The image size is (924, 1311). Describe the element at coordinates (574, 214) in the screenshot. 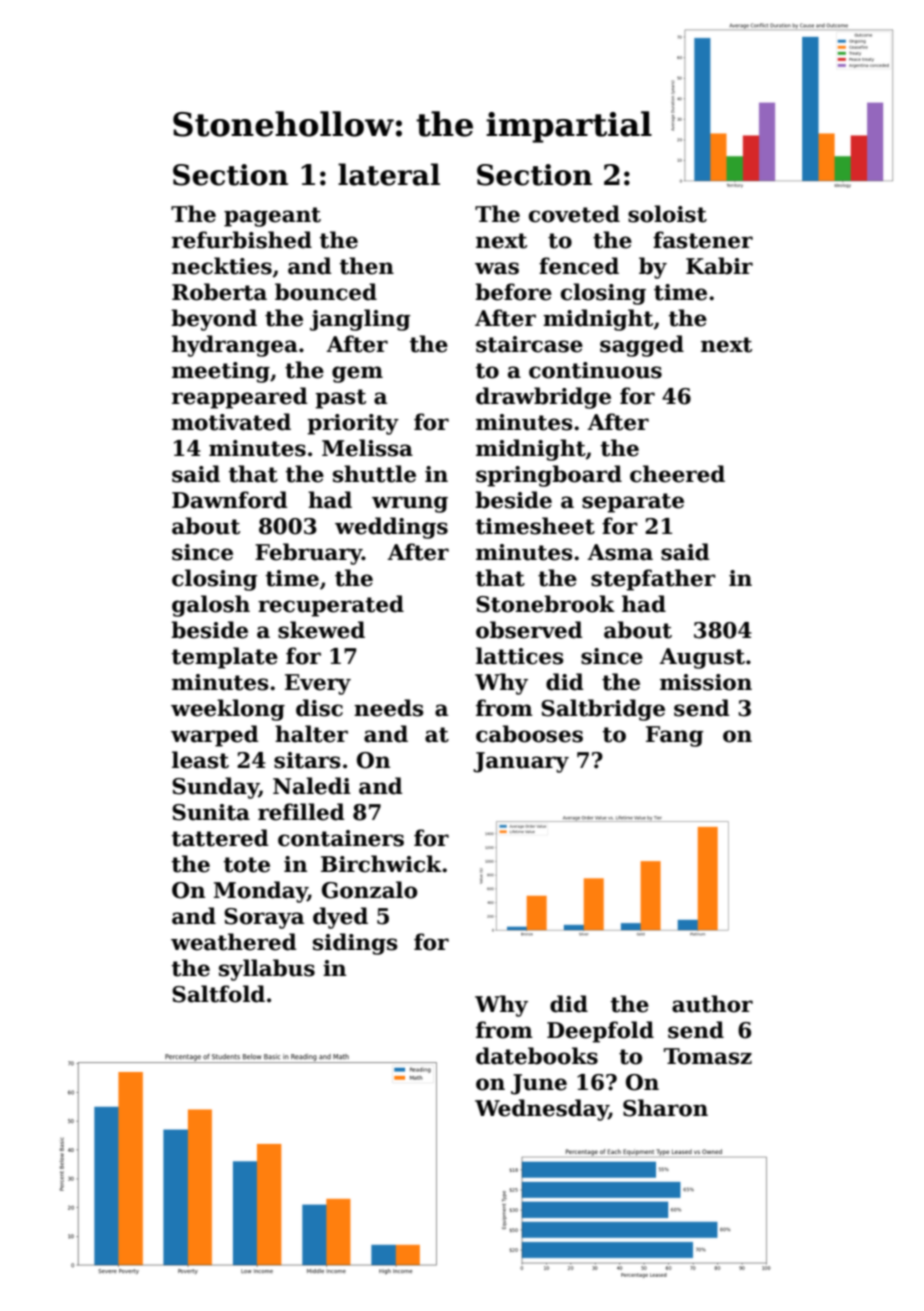

I see `coveted` at that location.
